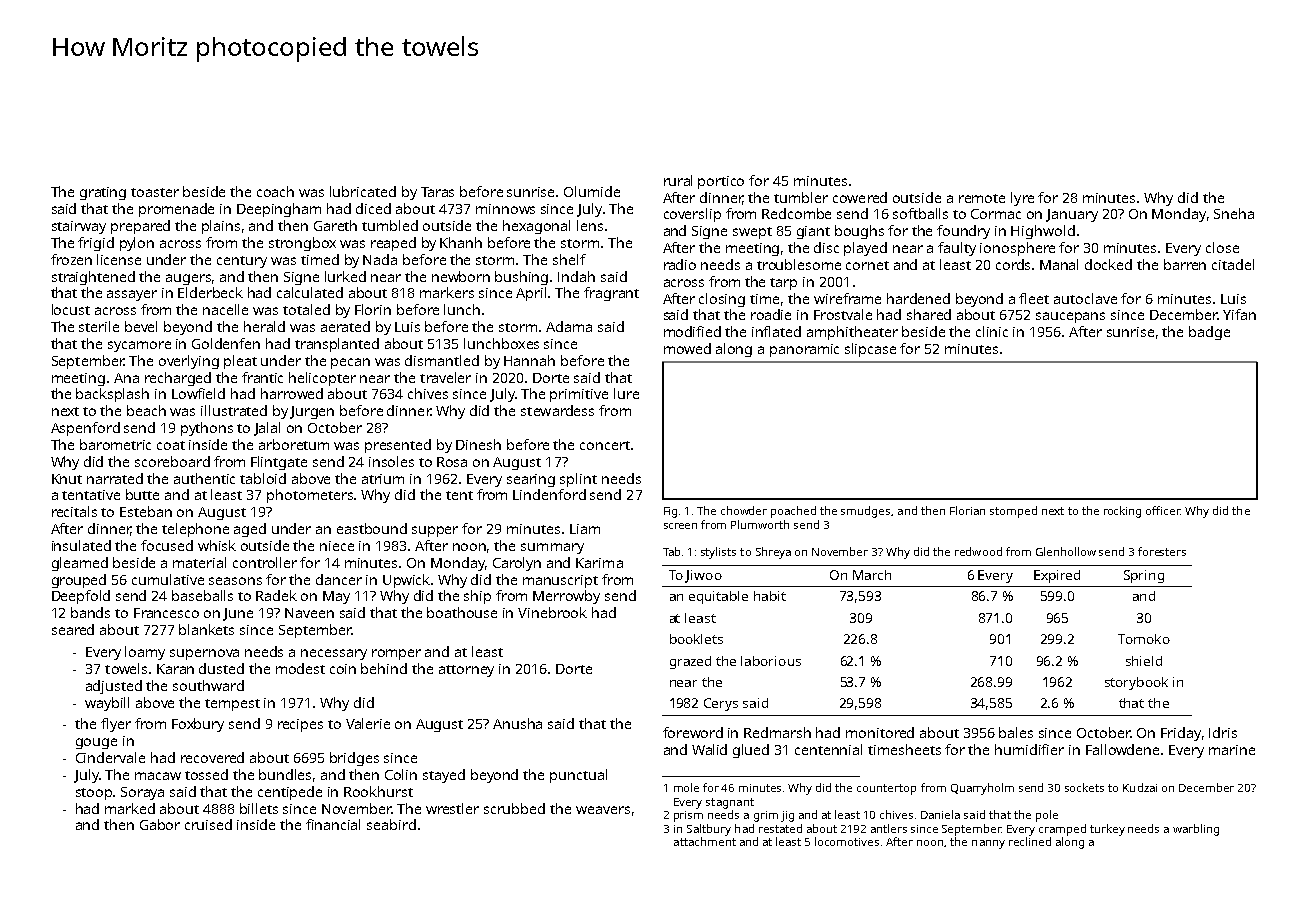 The width and height of the document is (1308, 924). I want to click on grazed, so click(690, 662).
